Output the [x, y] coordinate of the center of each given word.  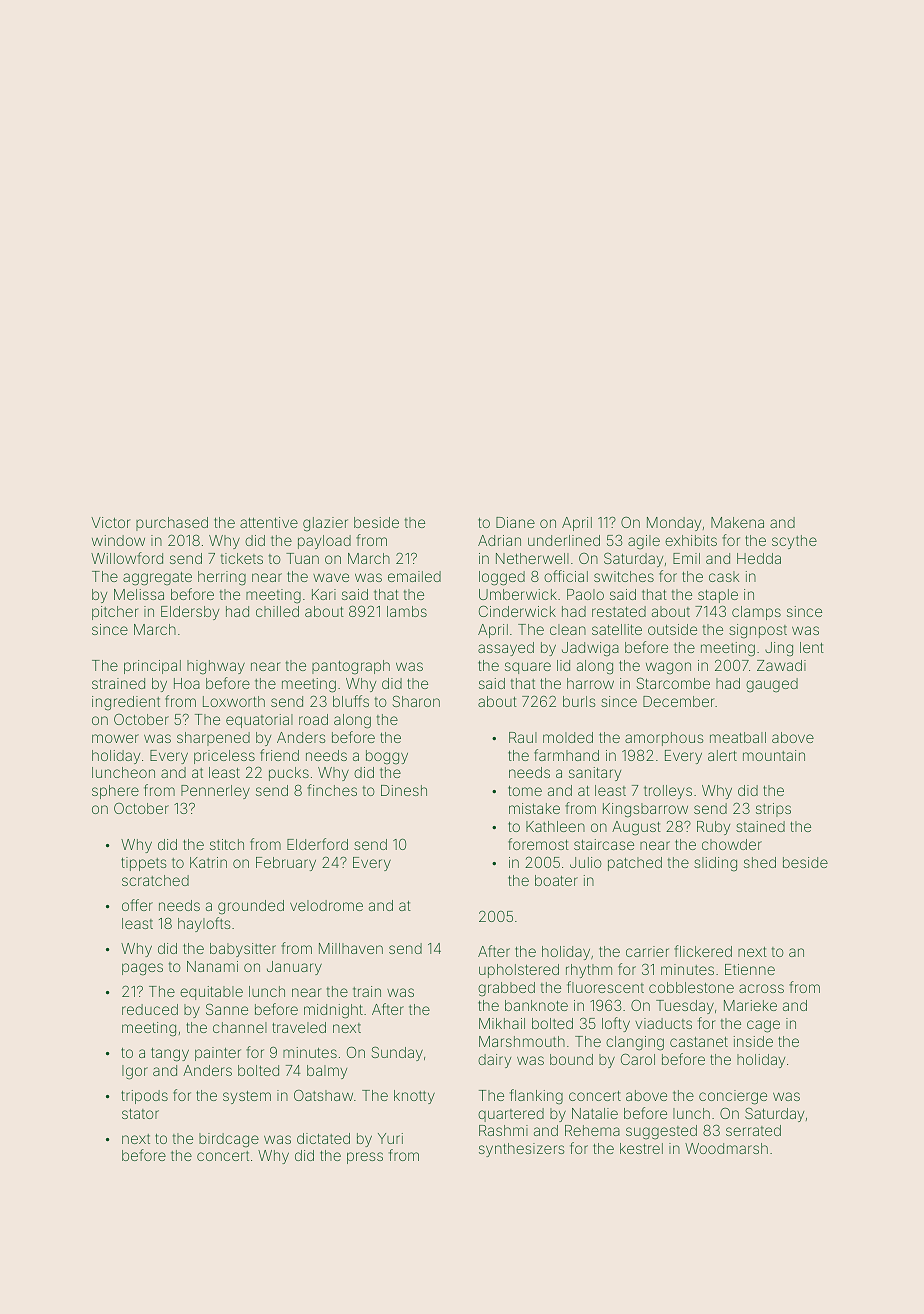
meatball [738, 737]
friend [279, 755]
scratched [155, 880]
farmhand [566, 755]
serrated [753, 1130]
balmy [327, 1072]
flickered [703, 951]
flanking [536, 1097]
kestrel [641, 1148]
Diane [515, 522]
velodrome [326, 905]
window [118, 540]
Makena [737, 522]
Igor [135, 1072]
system [247, 1097]
